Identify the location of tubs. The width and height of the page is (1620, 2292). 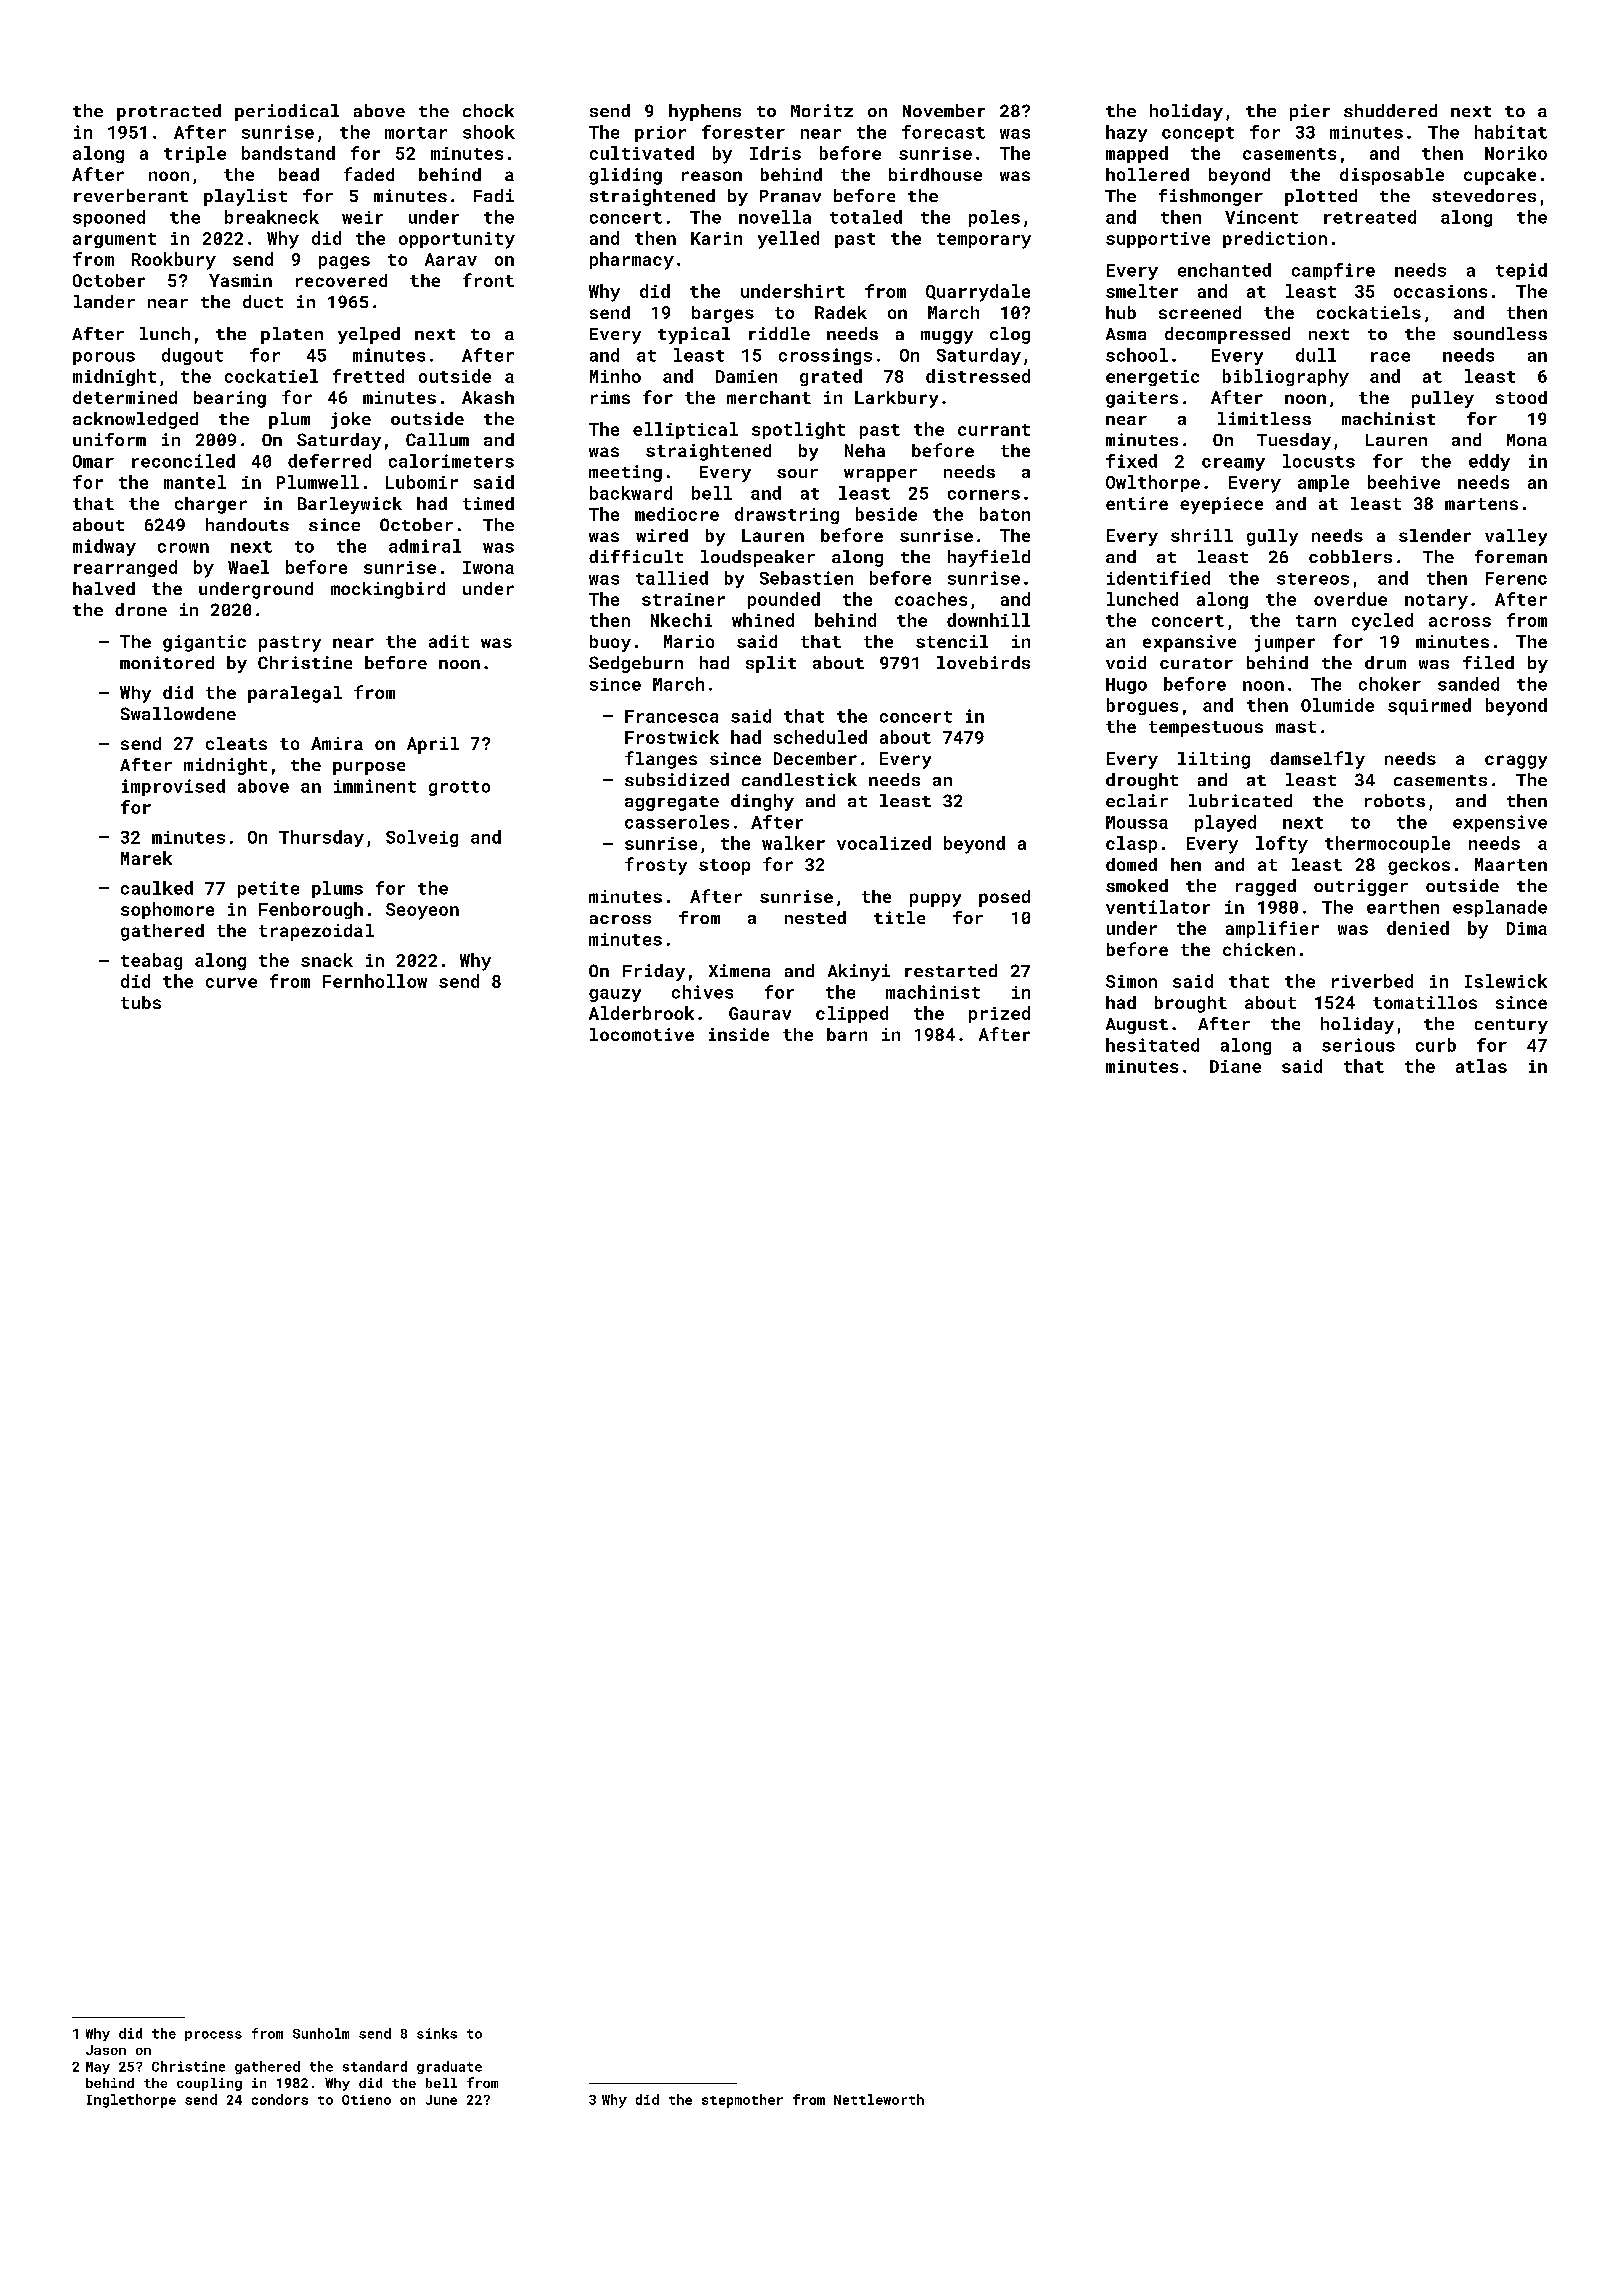
(141, 1002).
